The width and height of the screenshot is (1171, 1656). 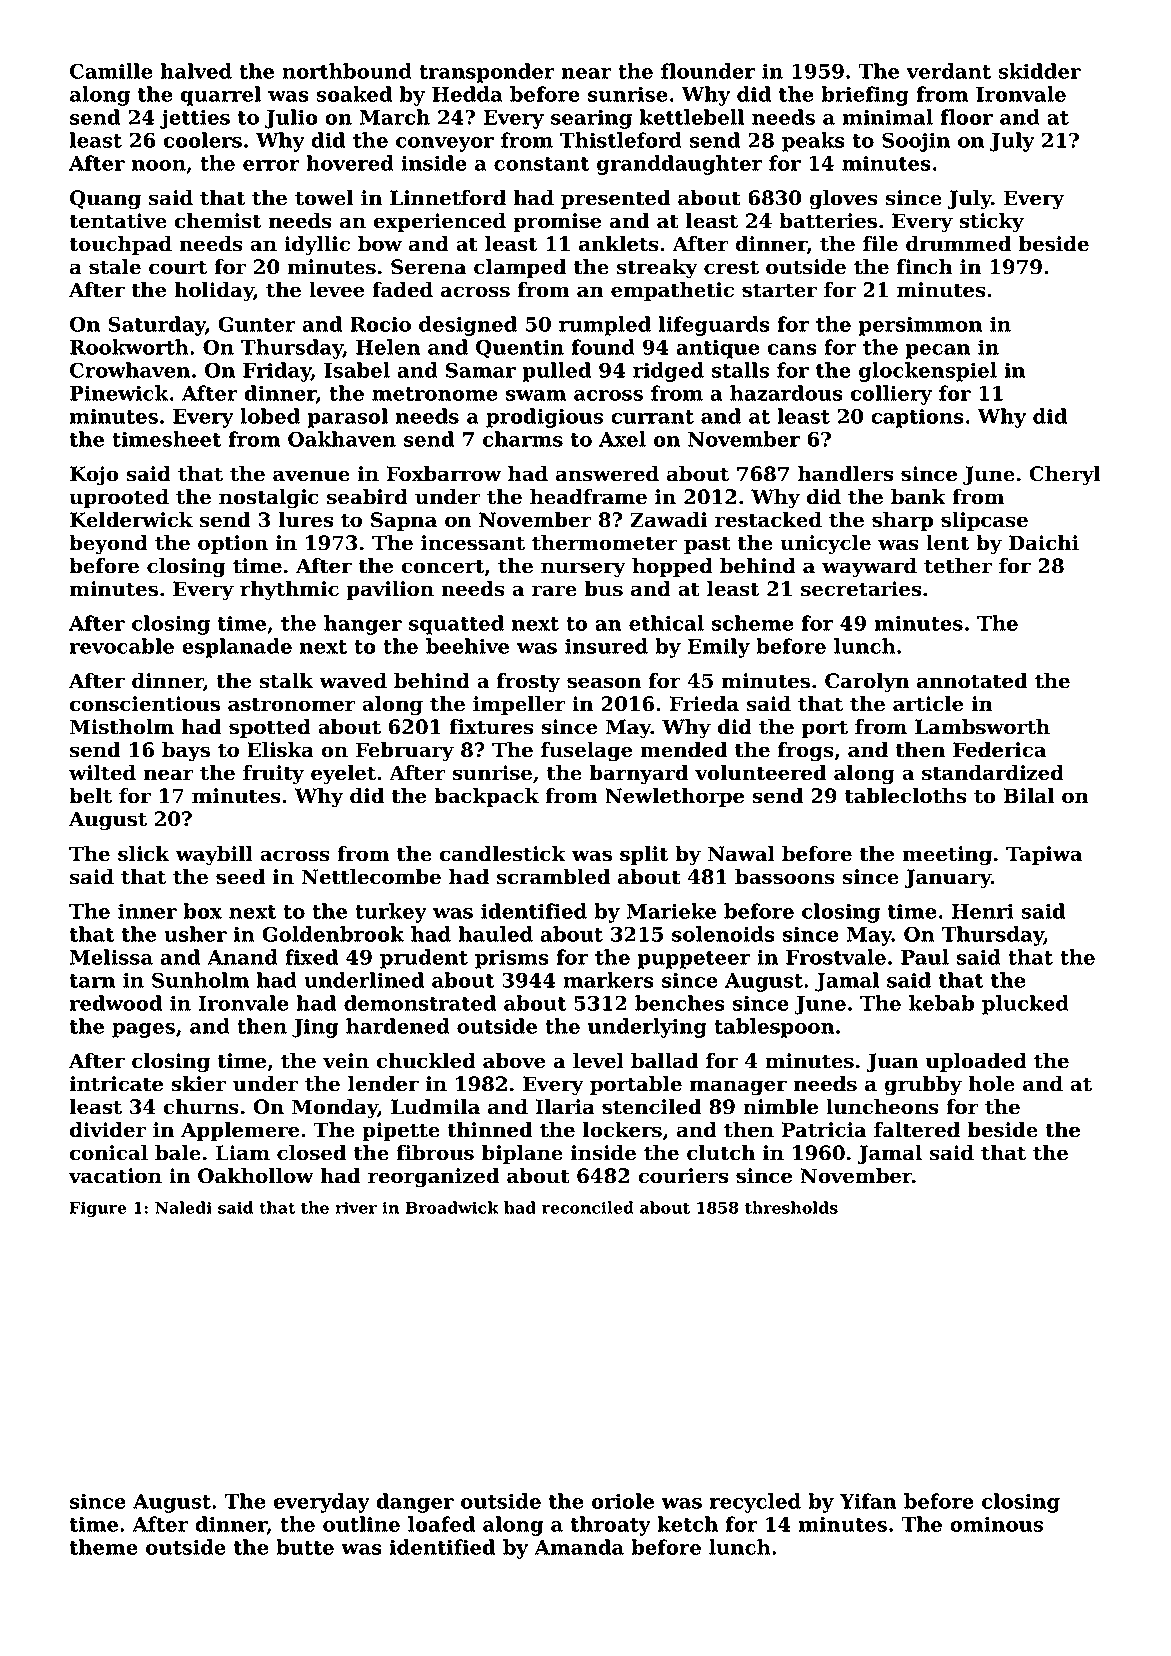 What do you see at coordinates (415, 1503) in the screenshot?
I see `danger` at bounding box center [415, 1503].
